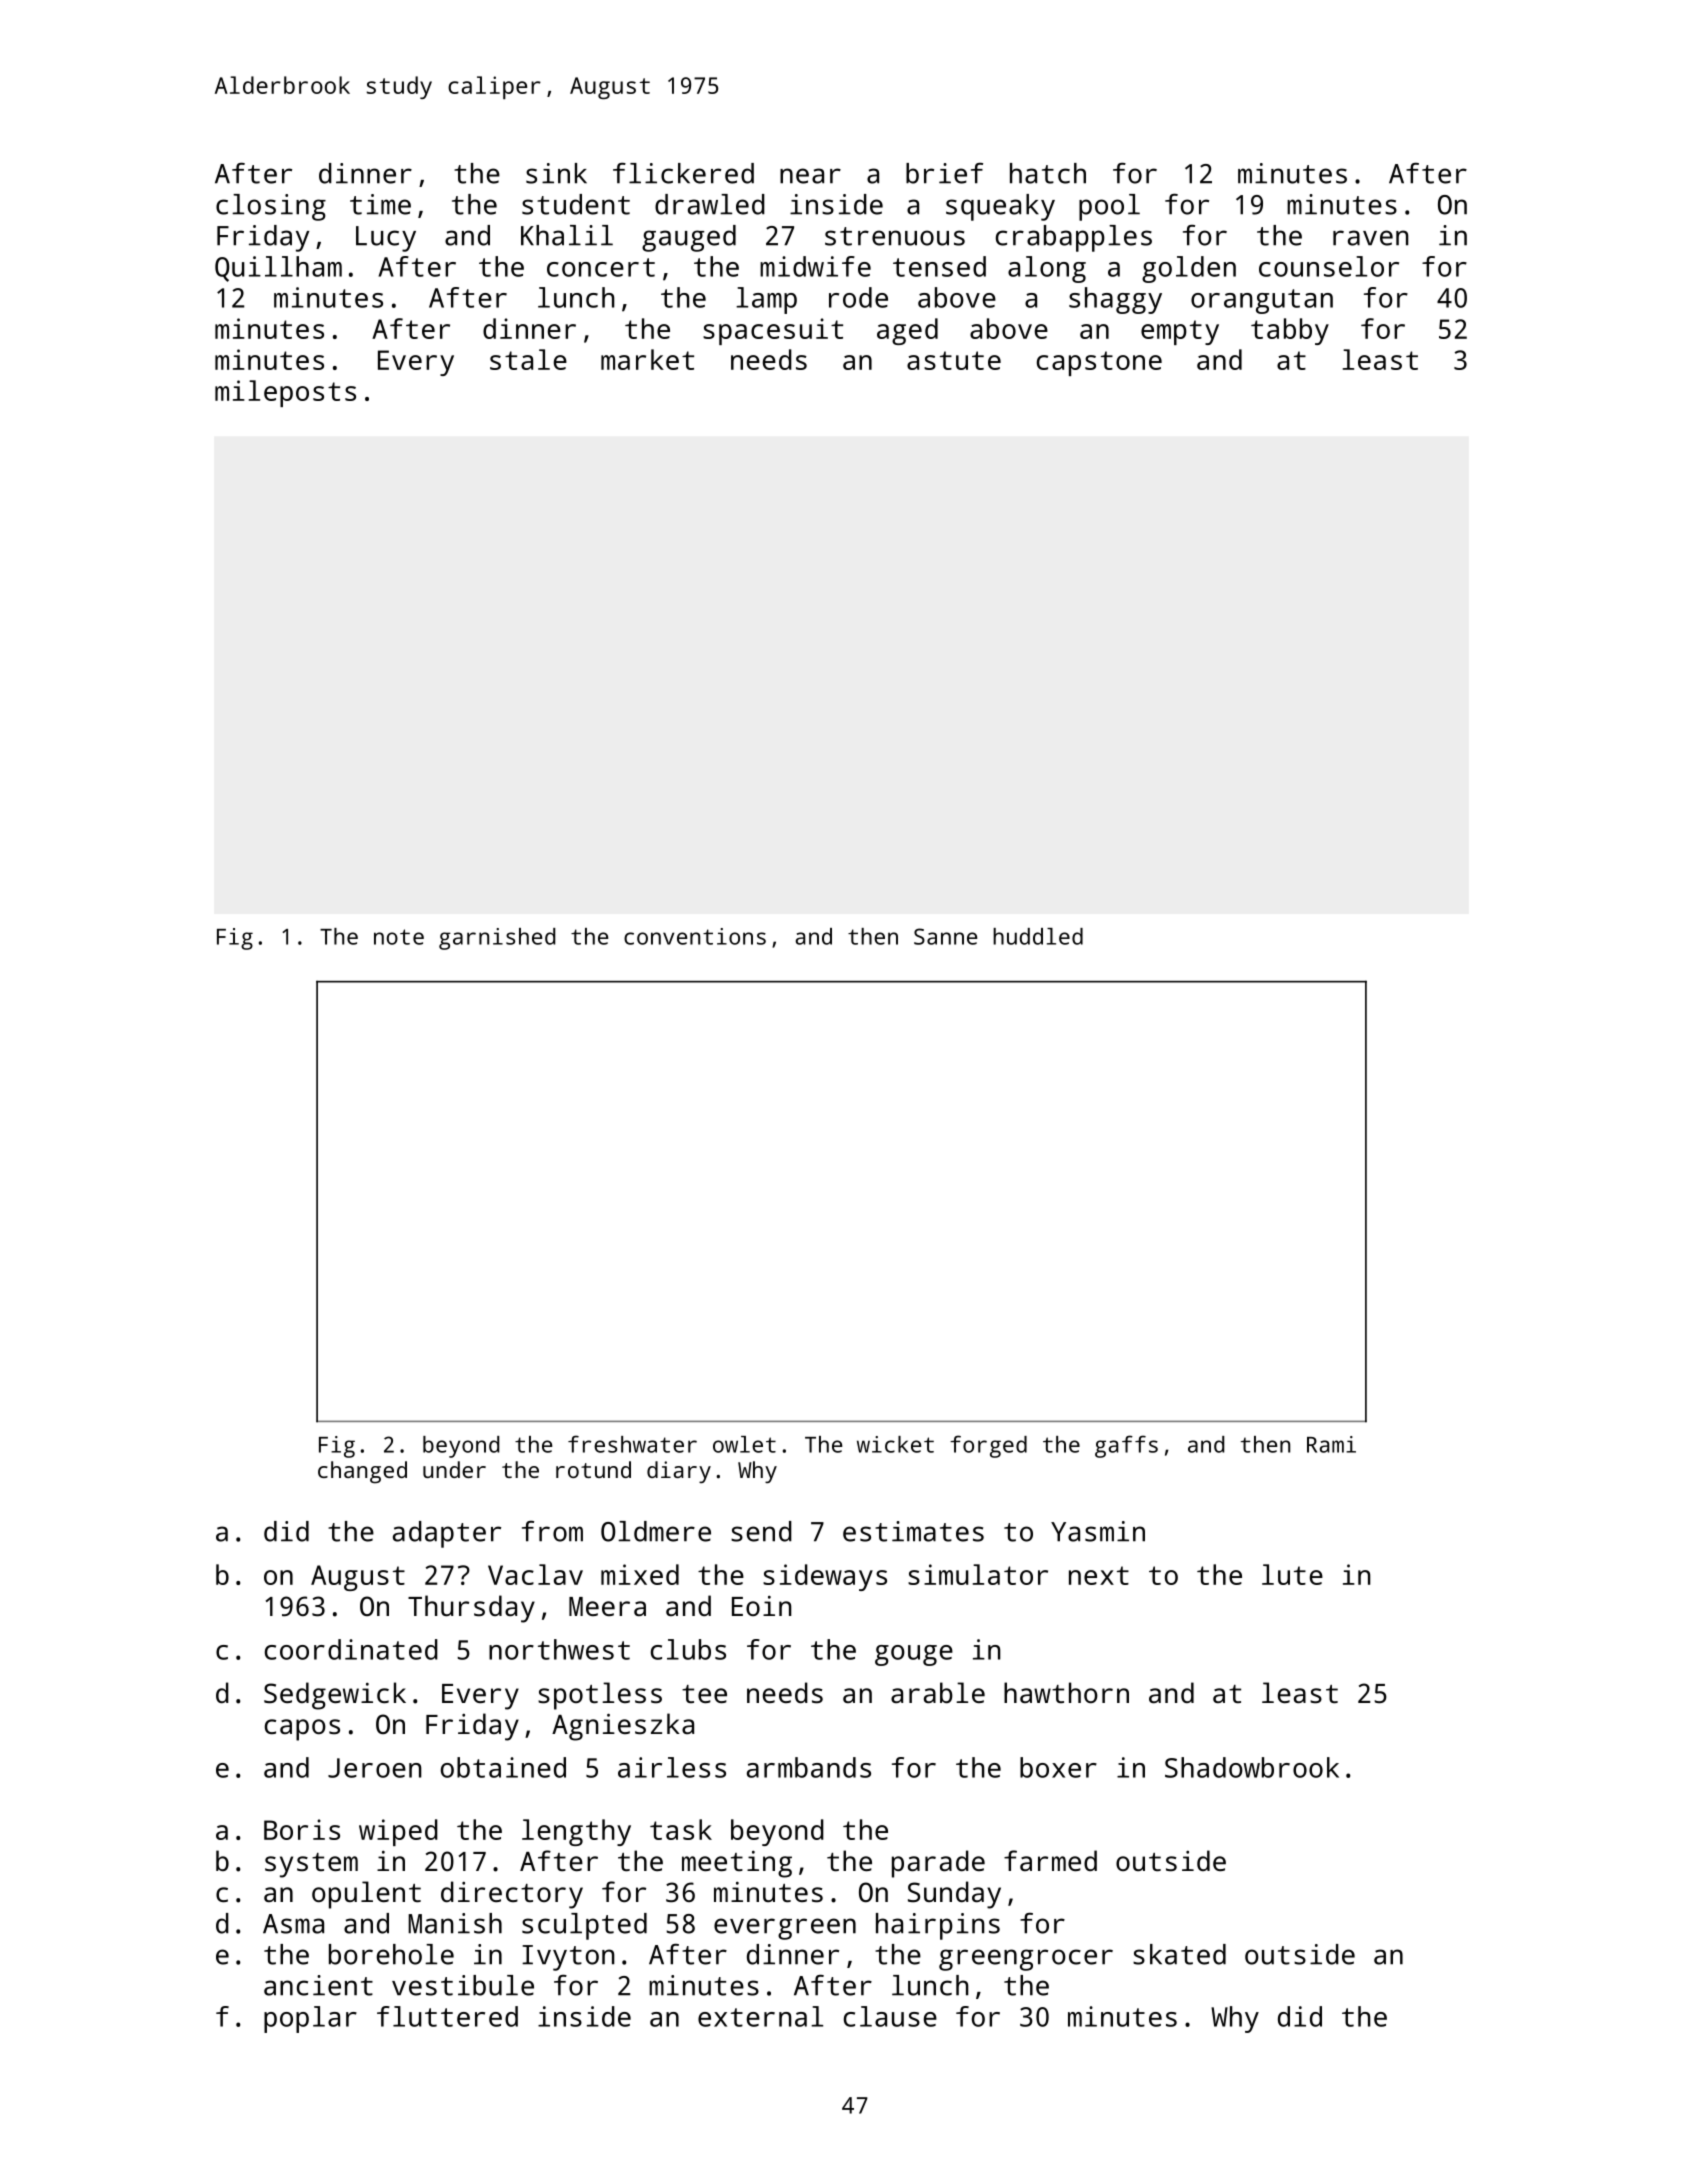 The height and width of the screenshot is (2178, 1683). What do you see at coordinates (809, 1767) in the screenshot?
I see `armbands` at bounding box center [809, 1767].
